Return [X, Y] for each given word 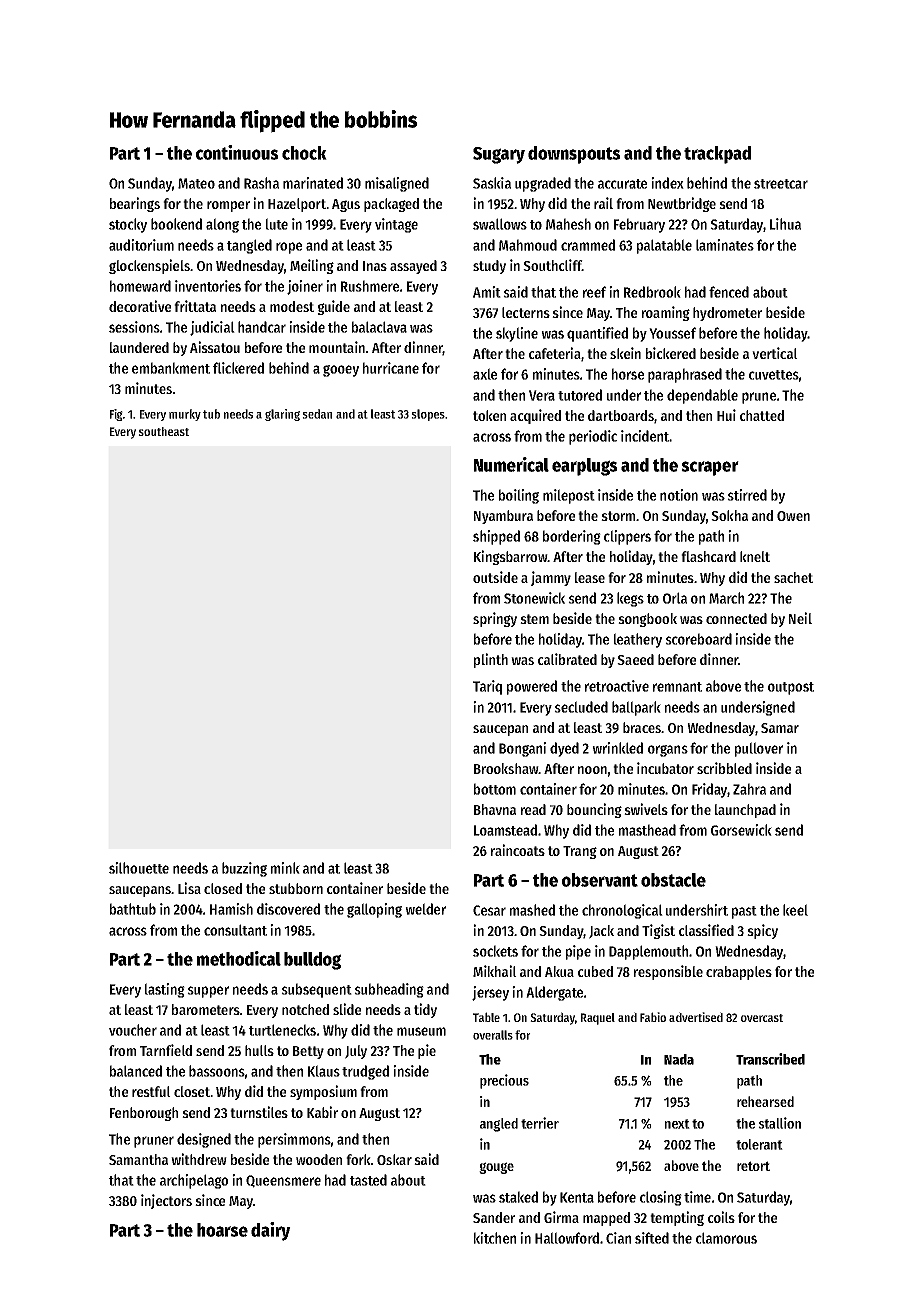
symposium [323, 1092]
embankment [171, 368]
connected [736, 618]
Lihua [785, 224]
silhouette [139, 868]
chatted [762, 415]
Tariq [487, 687]
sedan [317, 414]
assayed [413, 267]
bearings [135, 204]
